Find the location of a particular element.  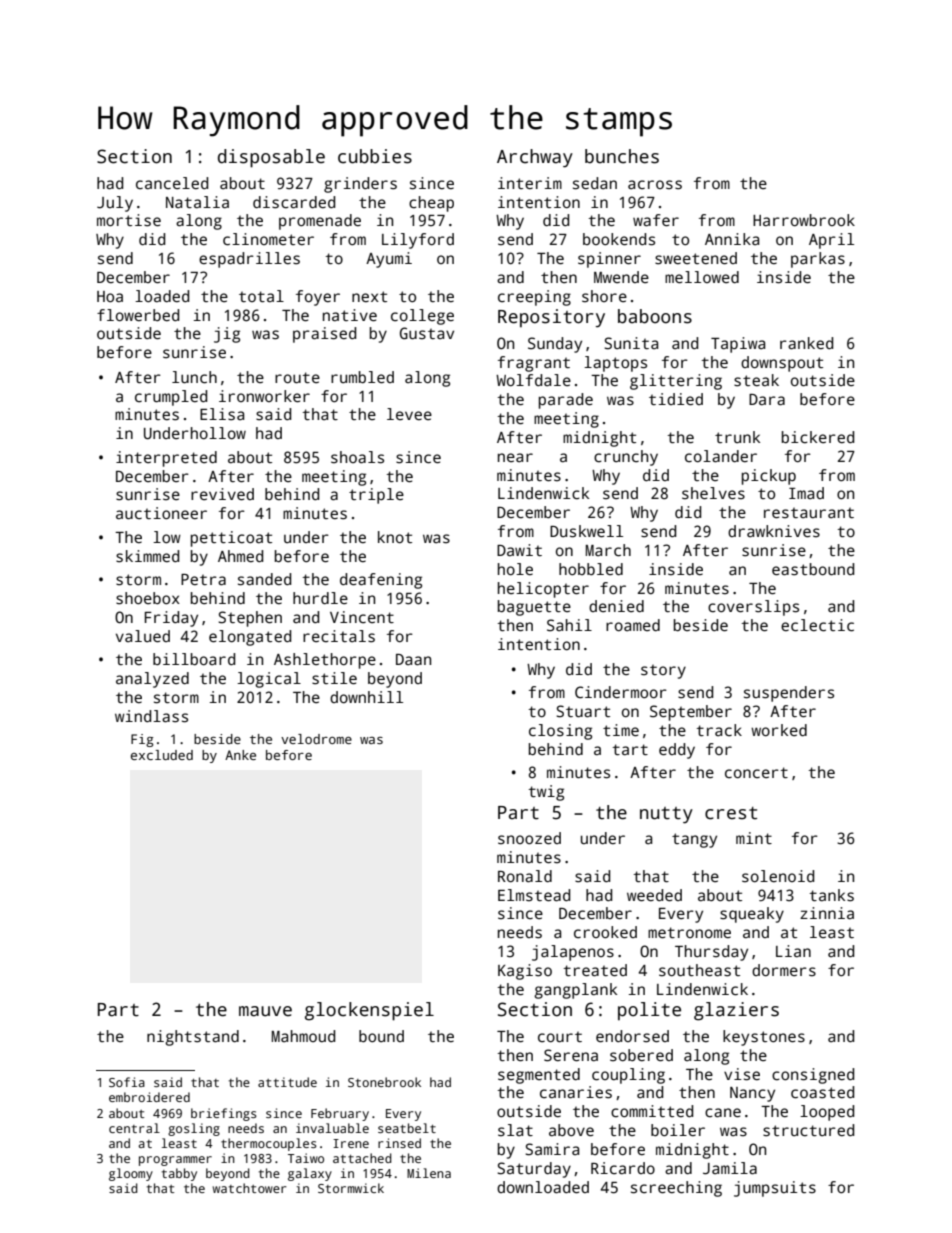

trunk is located at coordinates (737, 437).
